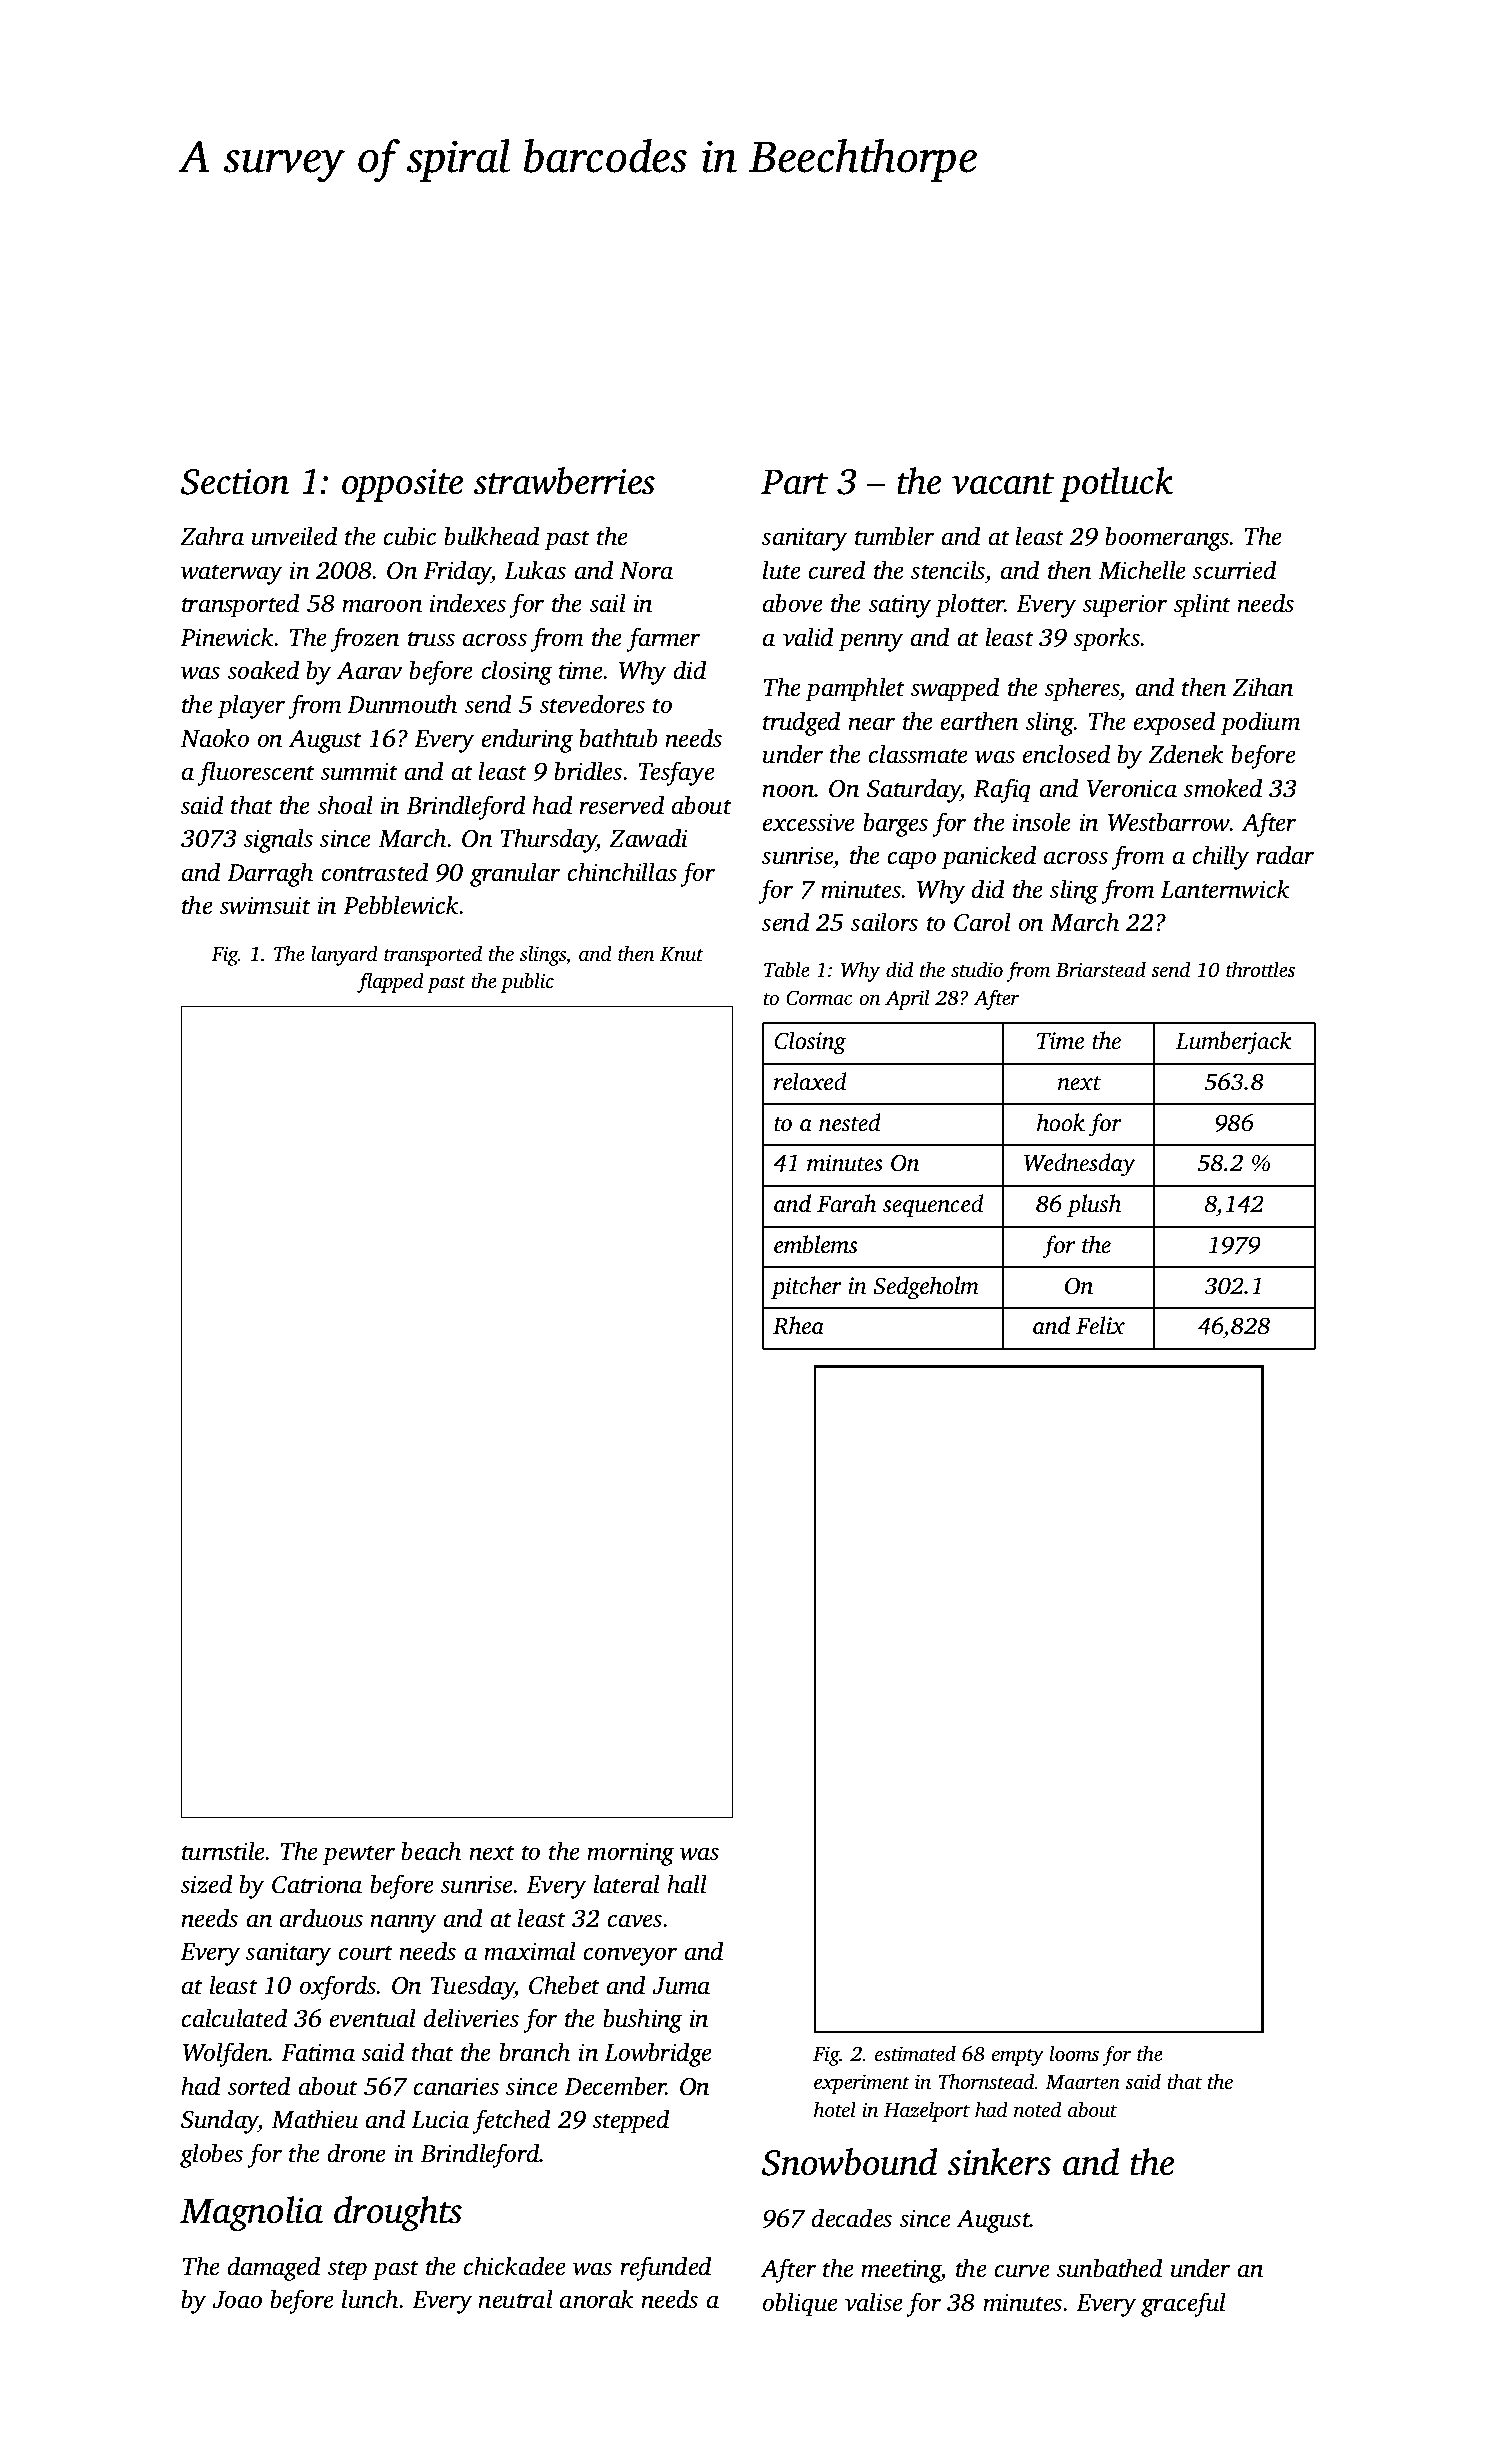 Image resolution: width=1496 pixels, height=2464 pixels. Describe the element at coordinates (1101, 969) in the document. I see `Briarstead` at that location.
